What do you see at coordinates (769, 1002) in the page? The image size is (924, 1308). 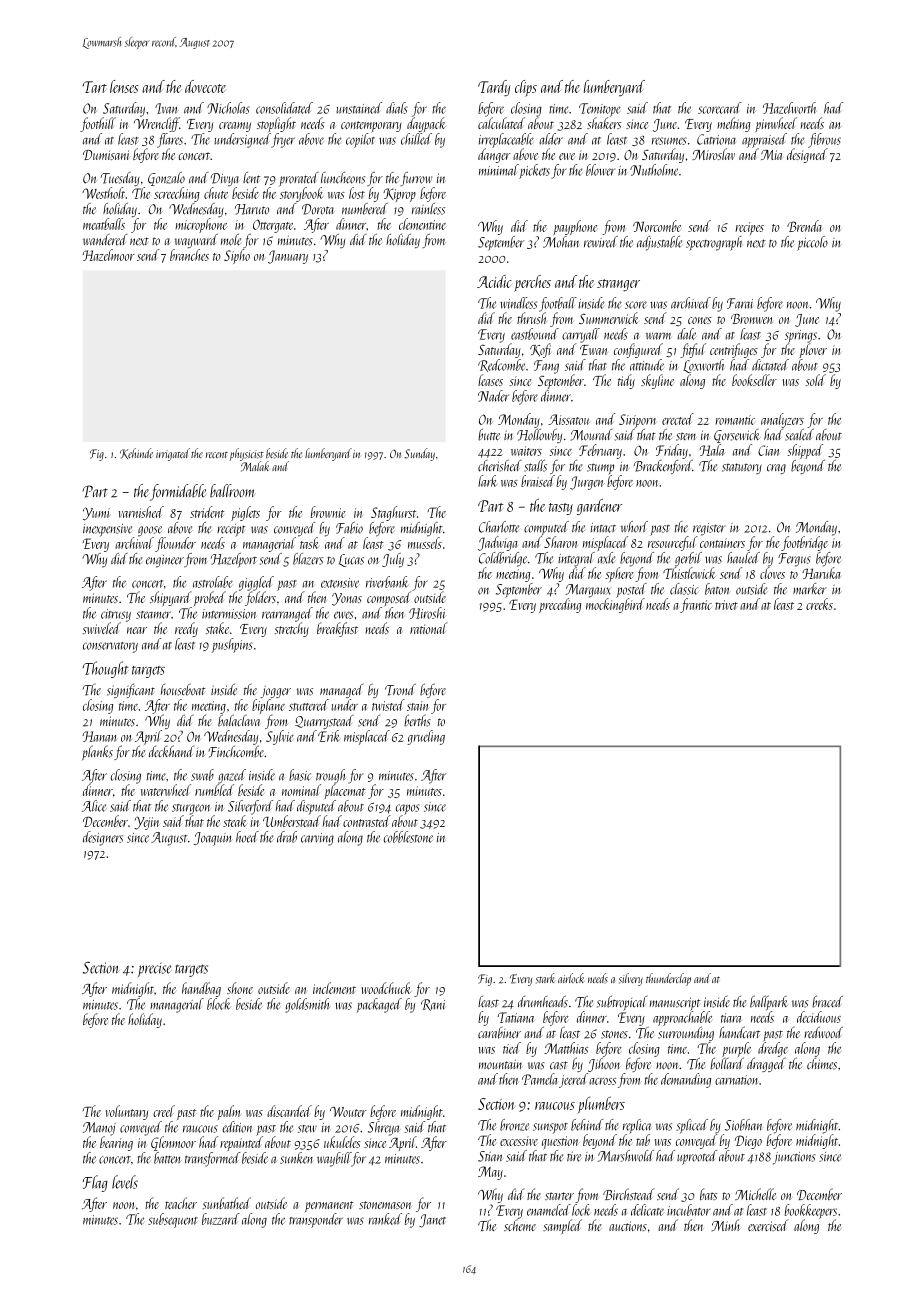 I see `ballpark` at bounding box center [769, 1002].
